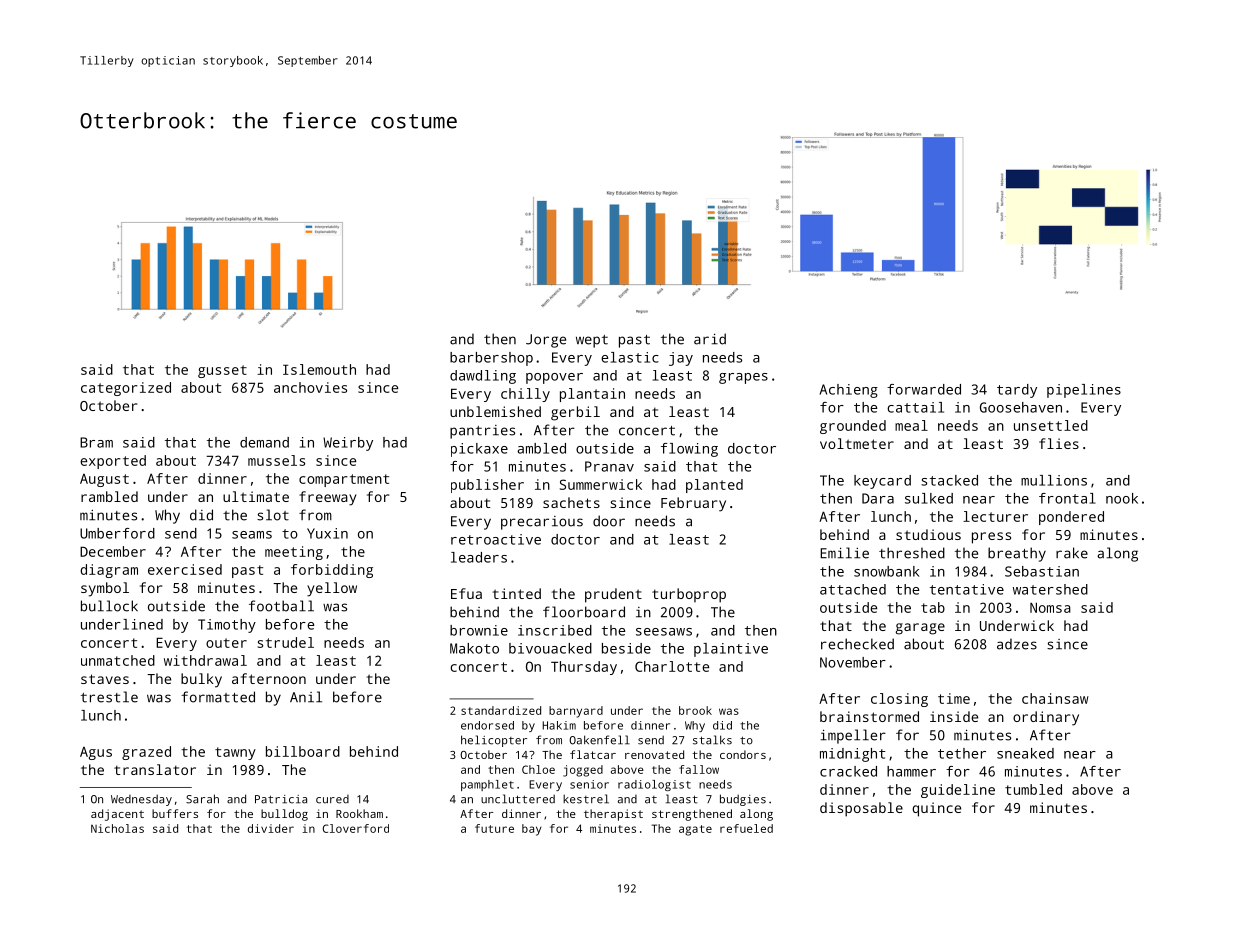  I want to click on Islemouth, so click(319, 369).
